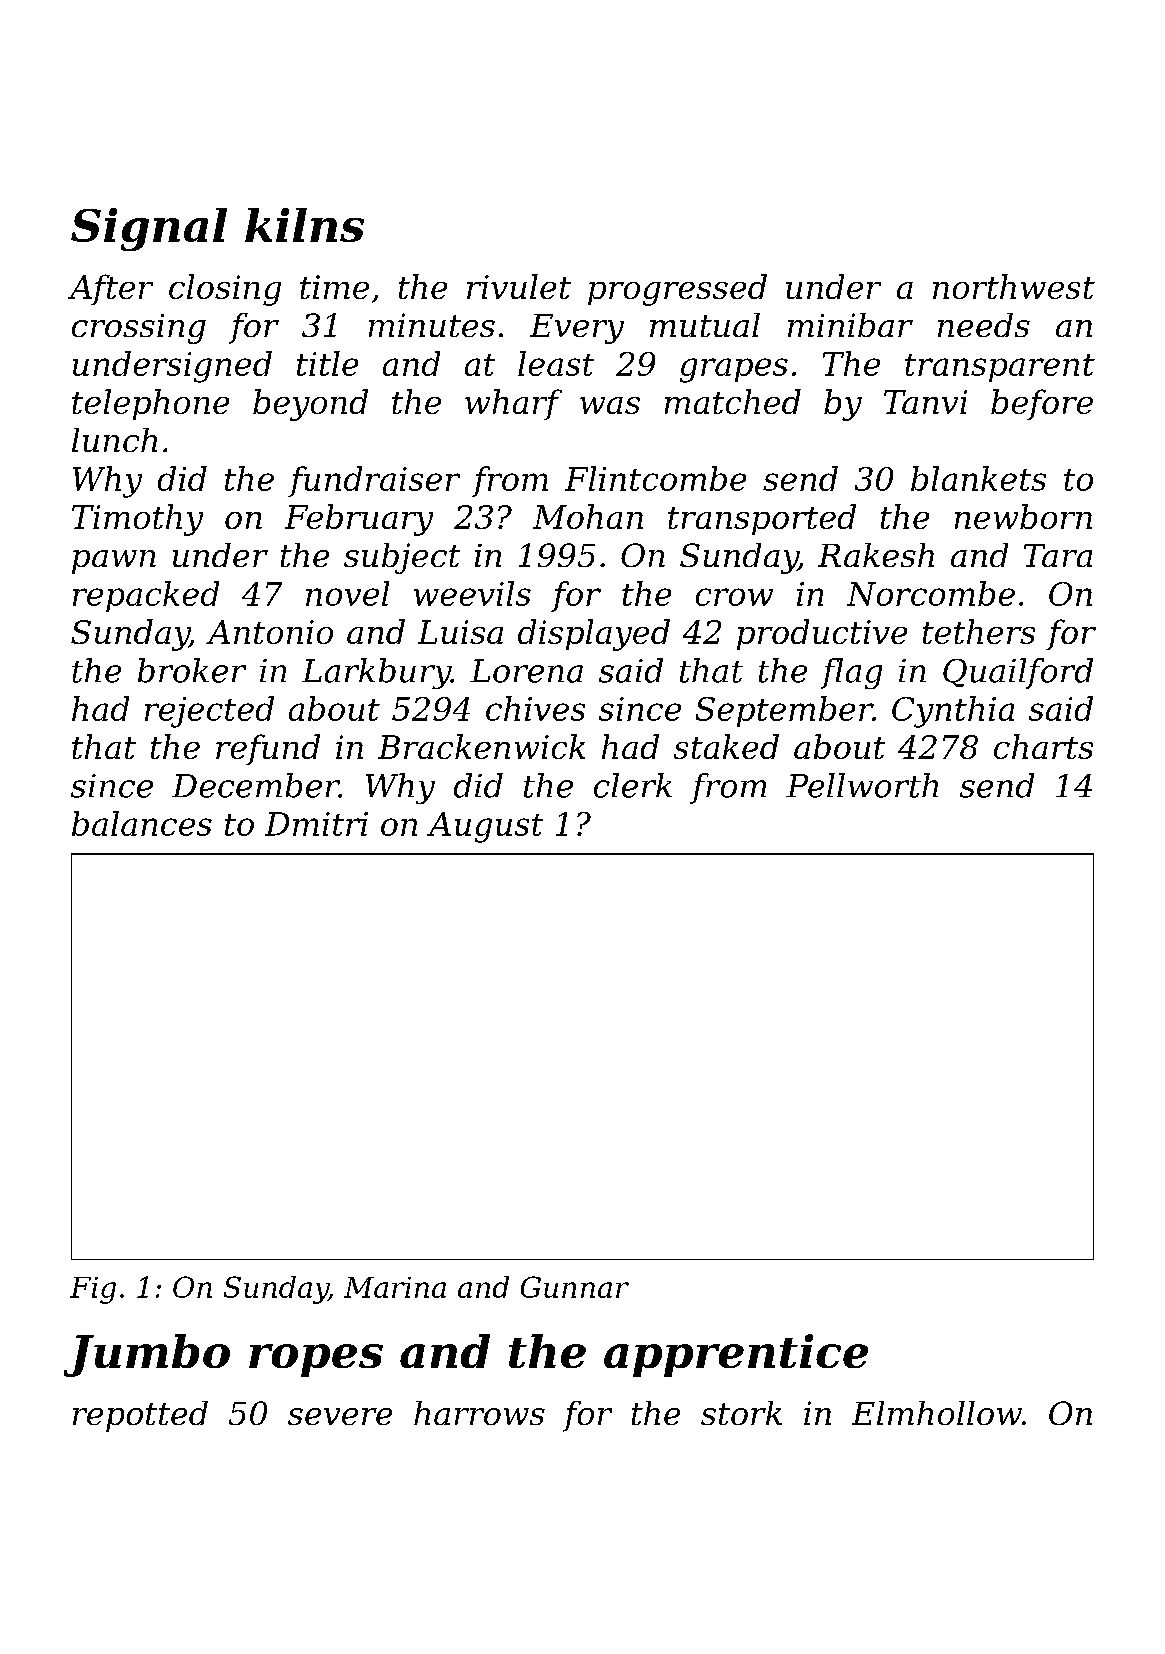  Describe the element at coordinates (140, 1416) in the document. I see `repotted` at that location.
